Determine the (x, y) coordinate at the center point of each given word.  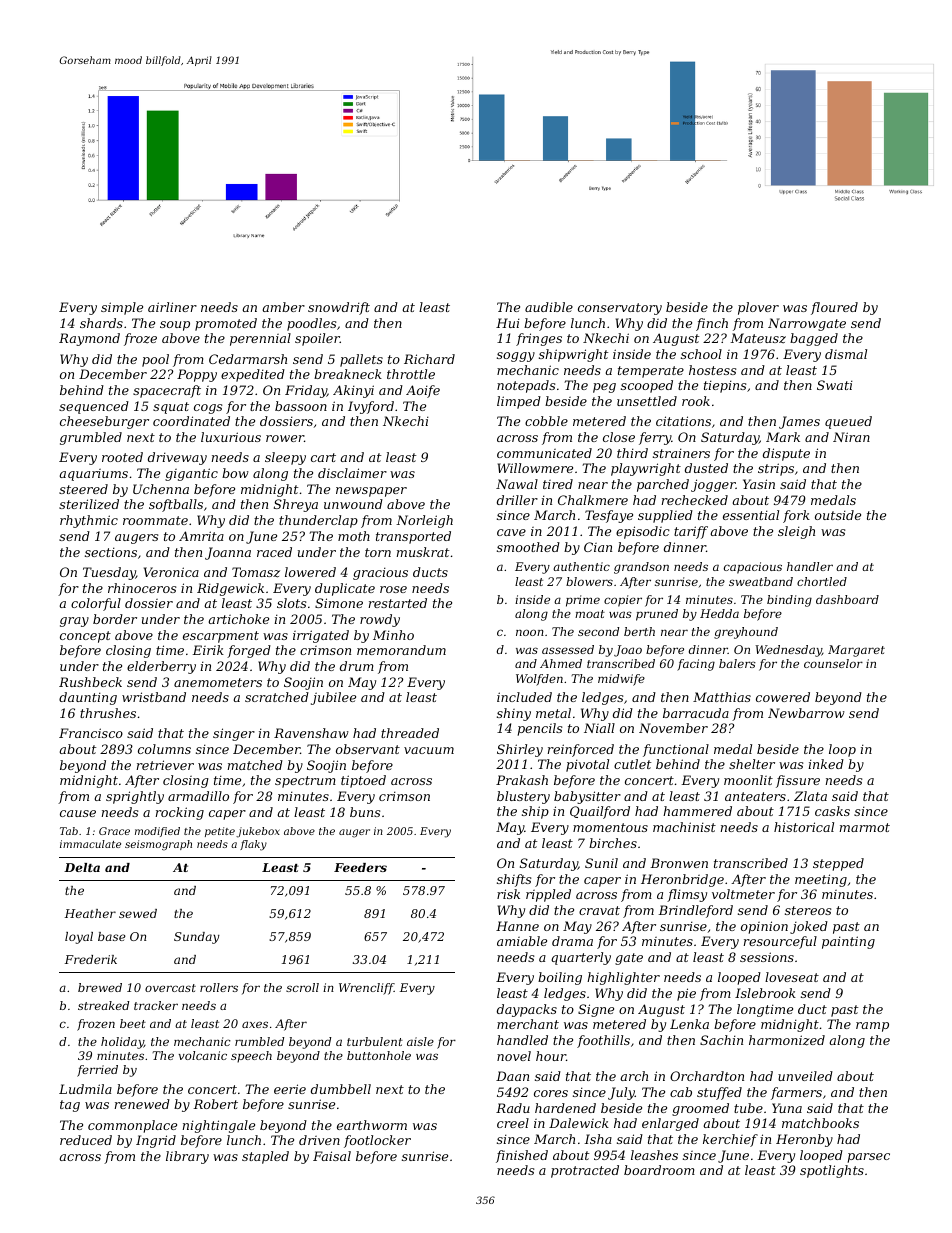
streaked (103, 1005)
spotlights (832, 1171)
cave (511, 532)
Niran (851, 437)
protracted (585, 1171)
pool (155, 360)
